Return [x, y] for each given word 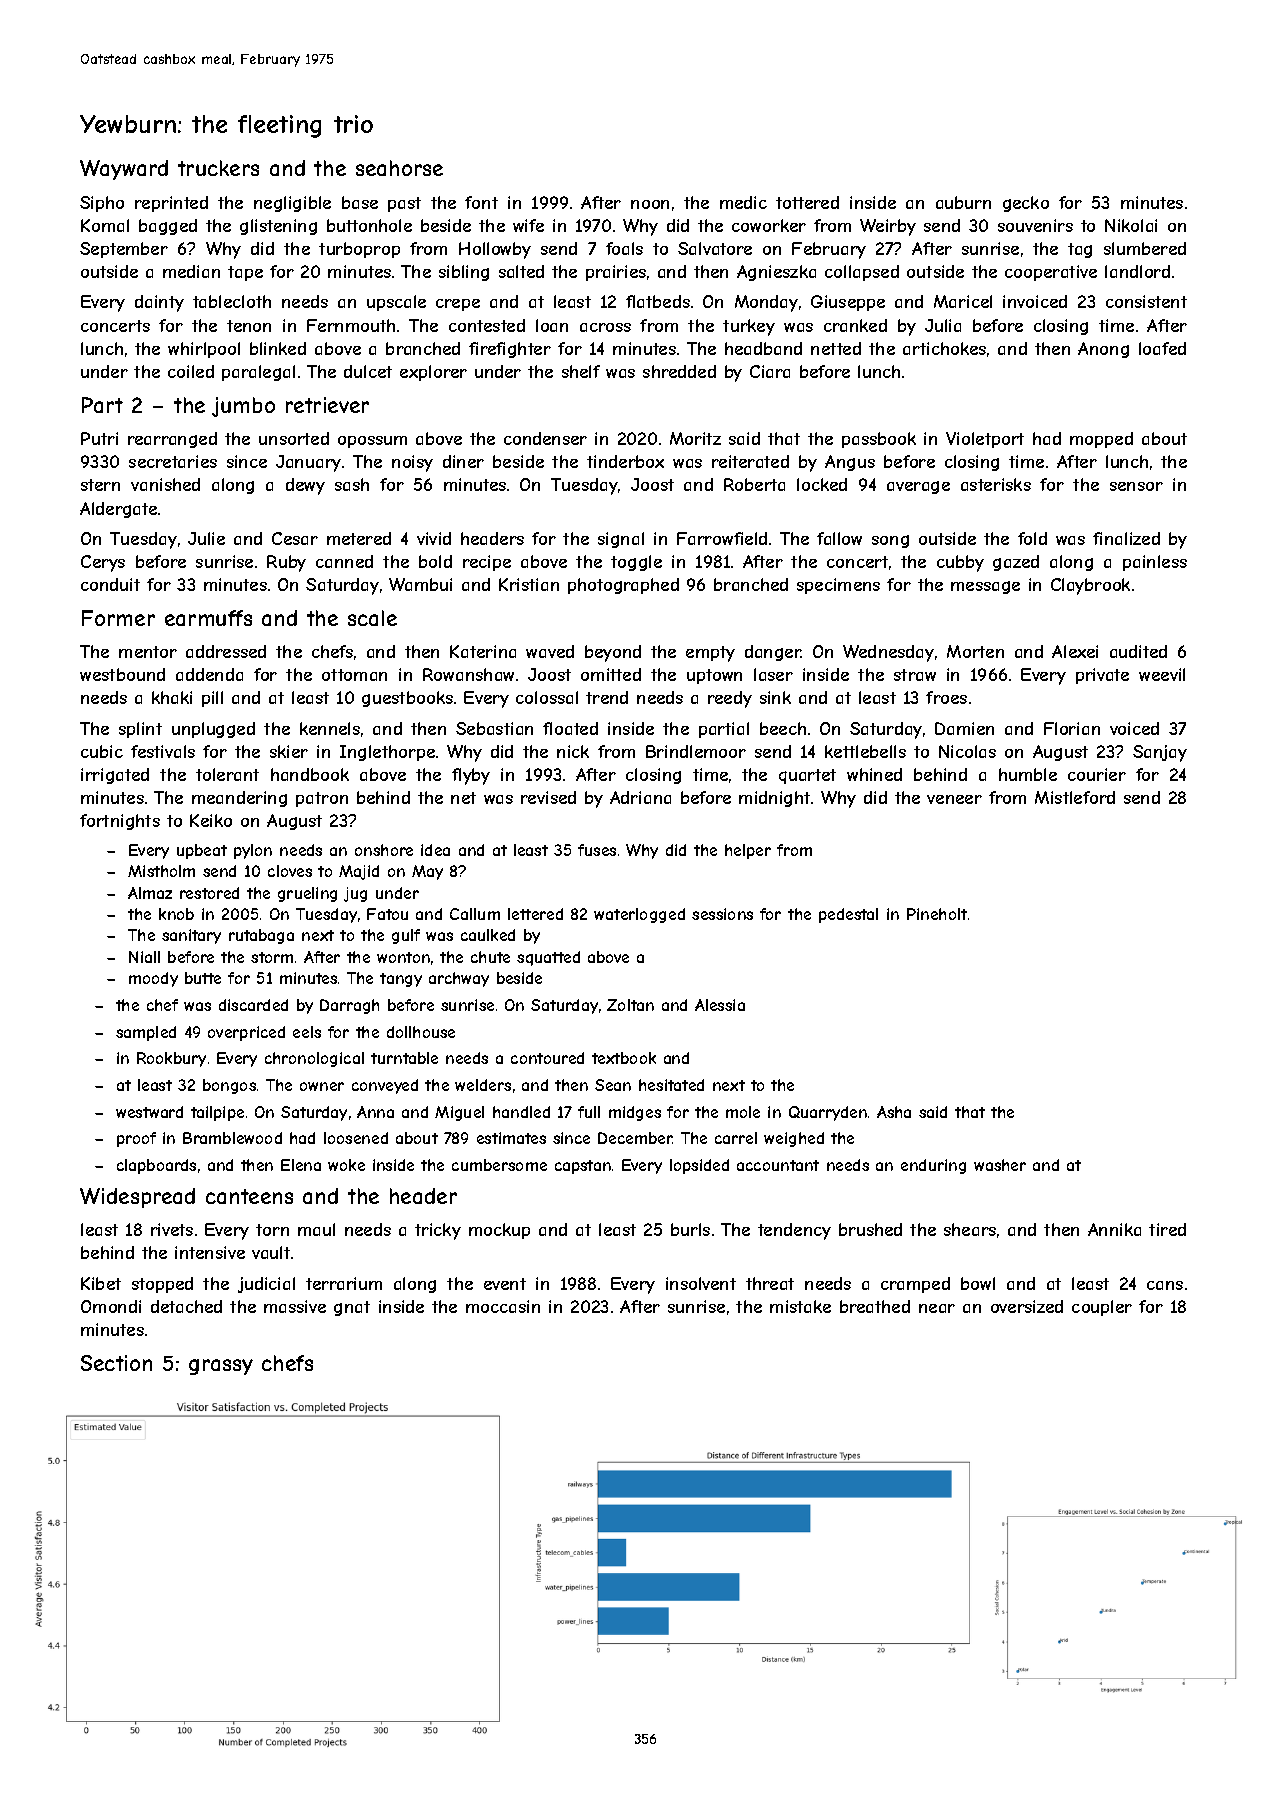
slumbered [1145, 248]
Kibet [101, 1283]
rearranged [172, 440]
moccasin [503, 1306]
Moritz [695, 438]
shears [970, 1229]
